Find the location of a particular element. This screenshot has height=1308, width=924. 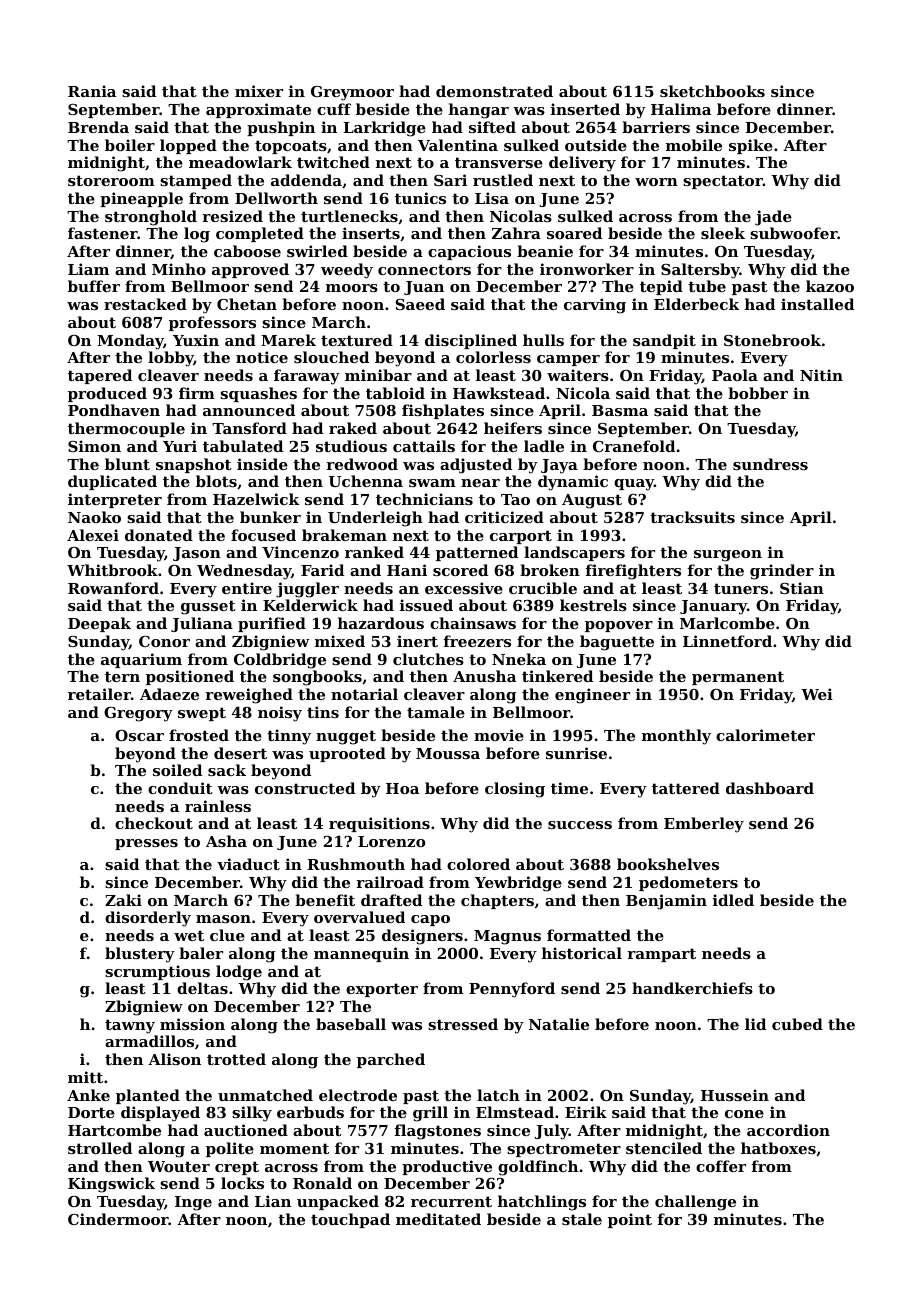

professors is located at coordinates (212, 323).
